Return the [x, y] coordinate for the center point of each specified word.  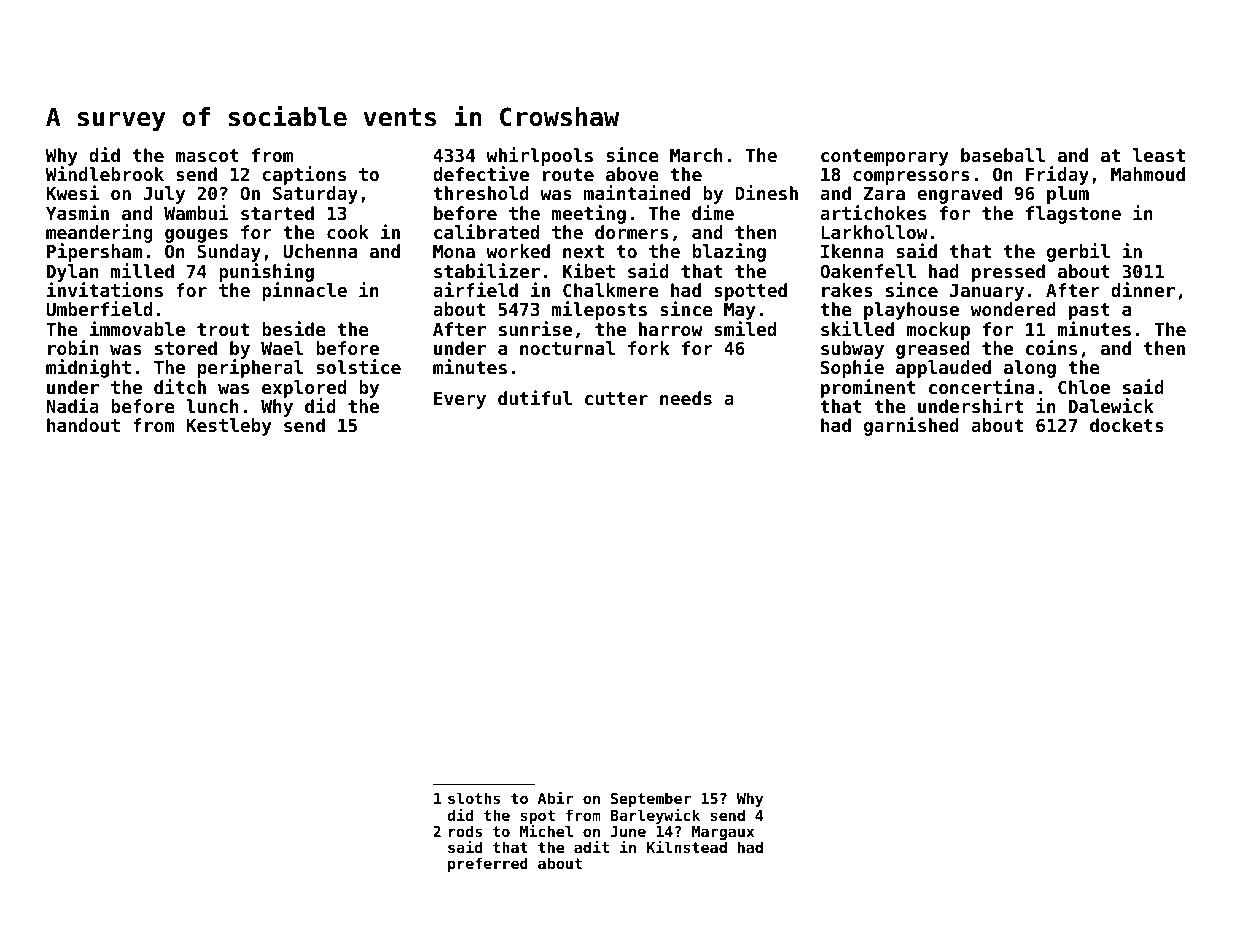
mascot [207, 155]
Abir [555, 798]
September [651, 799]
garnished [911, 426]
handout [83, 425]
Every [460, 400]
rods [465, 831]
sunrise [535, 328]
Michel [546, 831]
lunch [212, 406]
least [1159, 155]
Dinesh [766, 192]
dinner [1143, 289]
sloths [474, 798]
